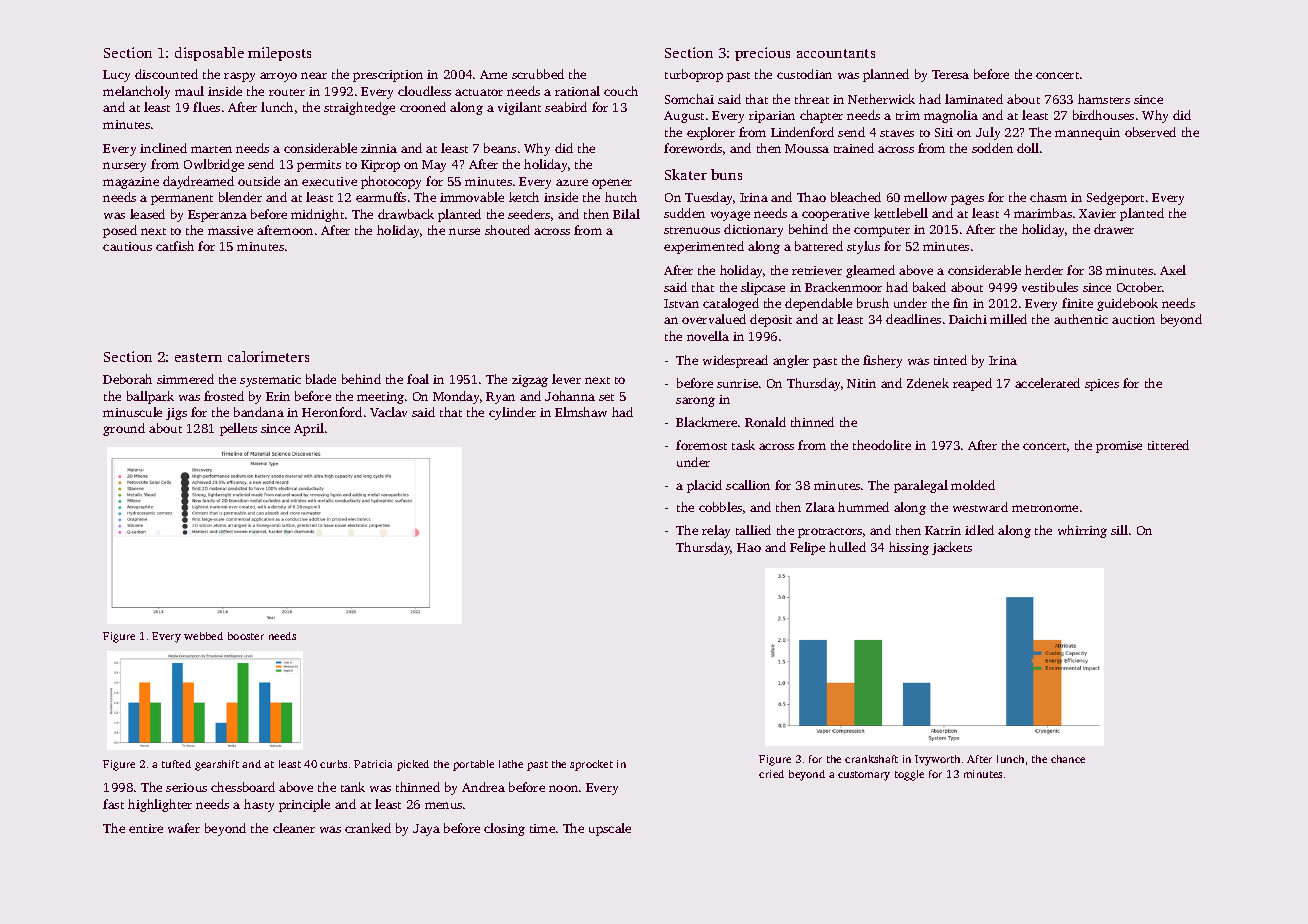 This screenshot has width=1308, height=924. I want to click on chance, so click(1068, 759).
